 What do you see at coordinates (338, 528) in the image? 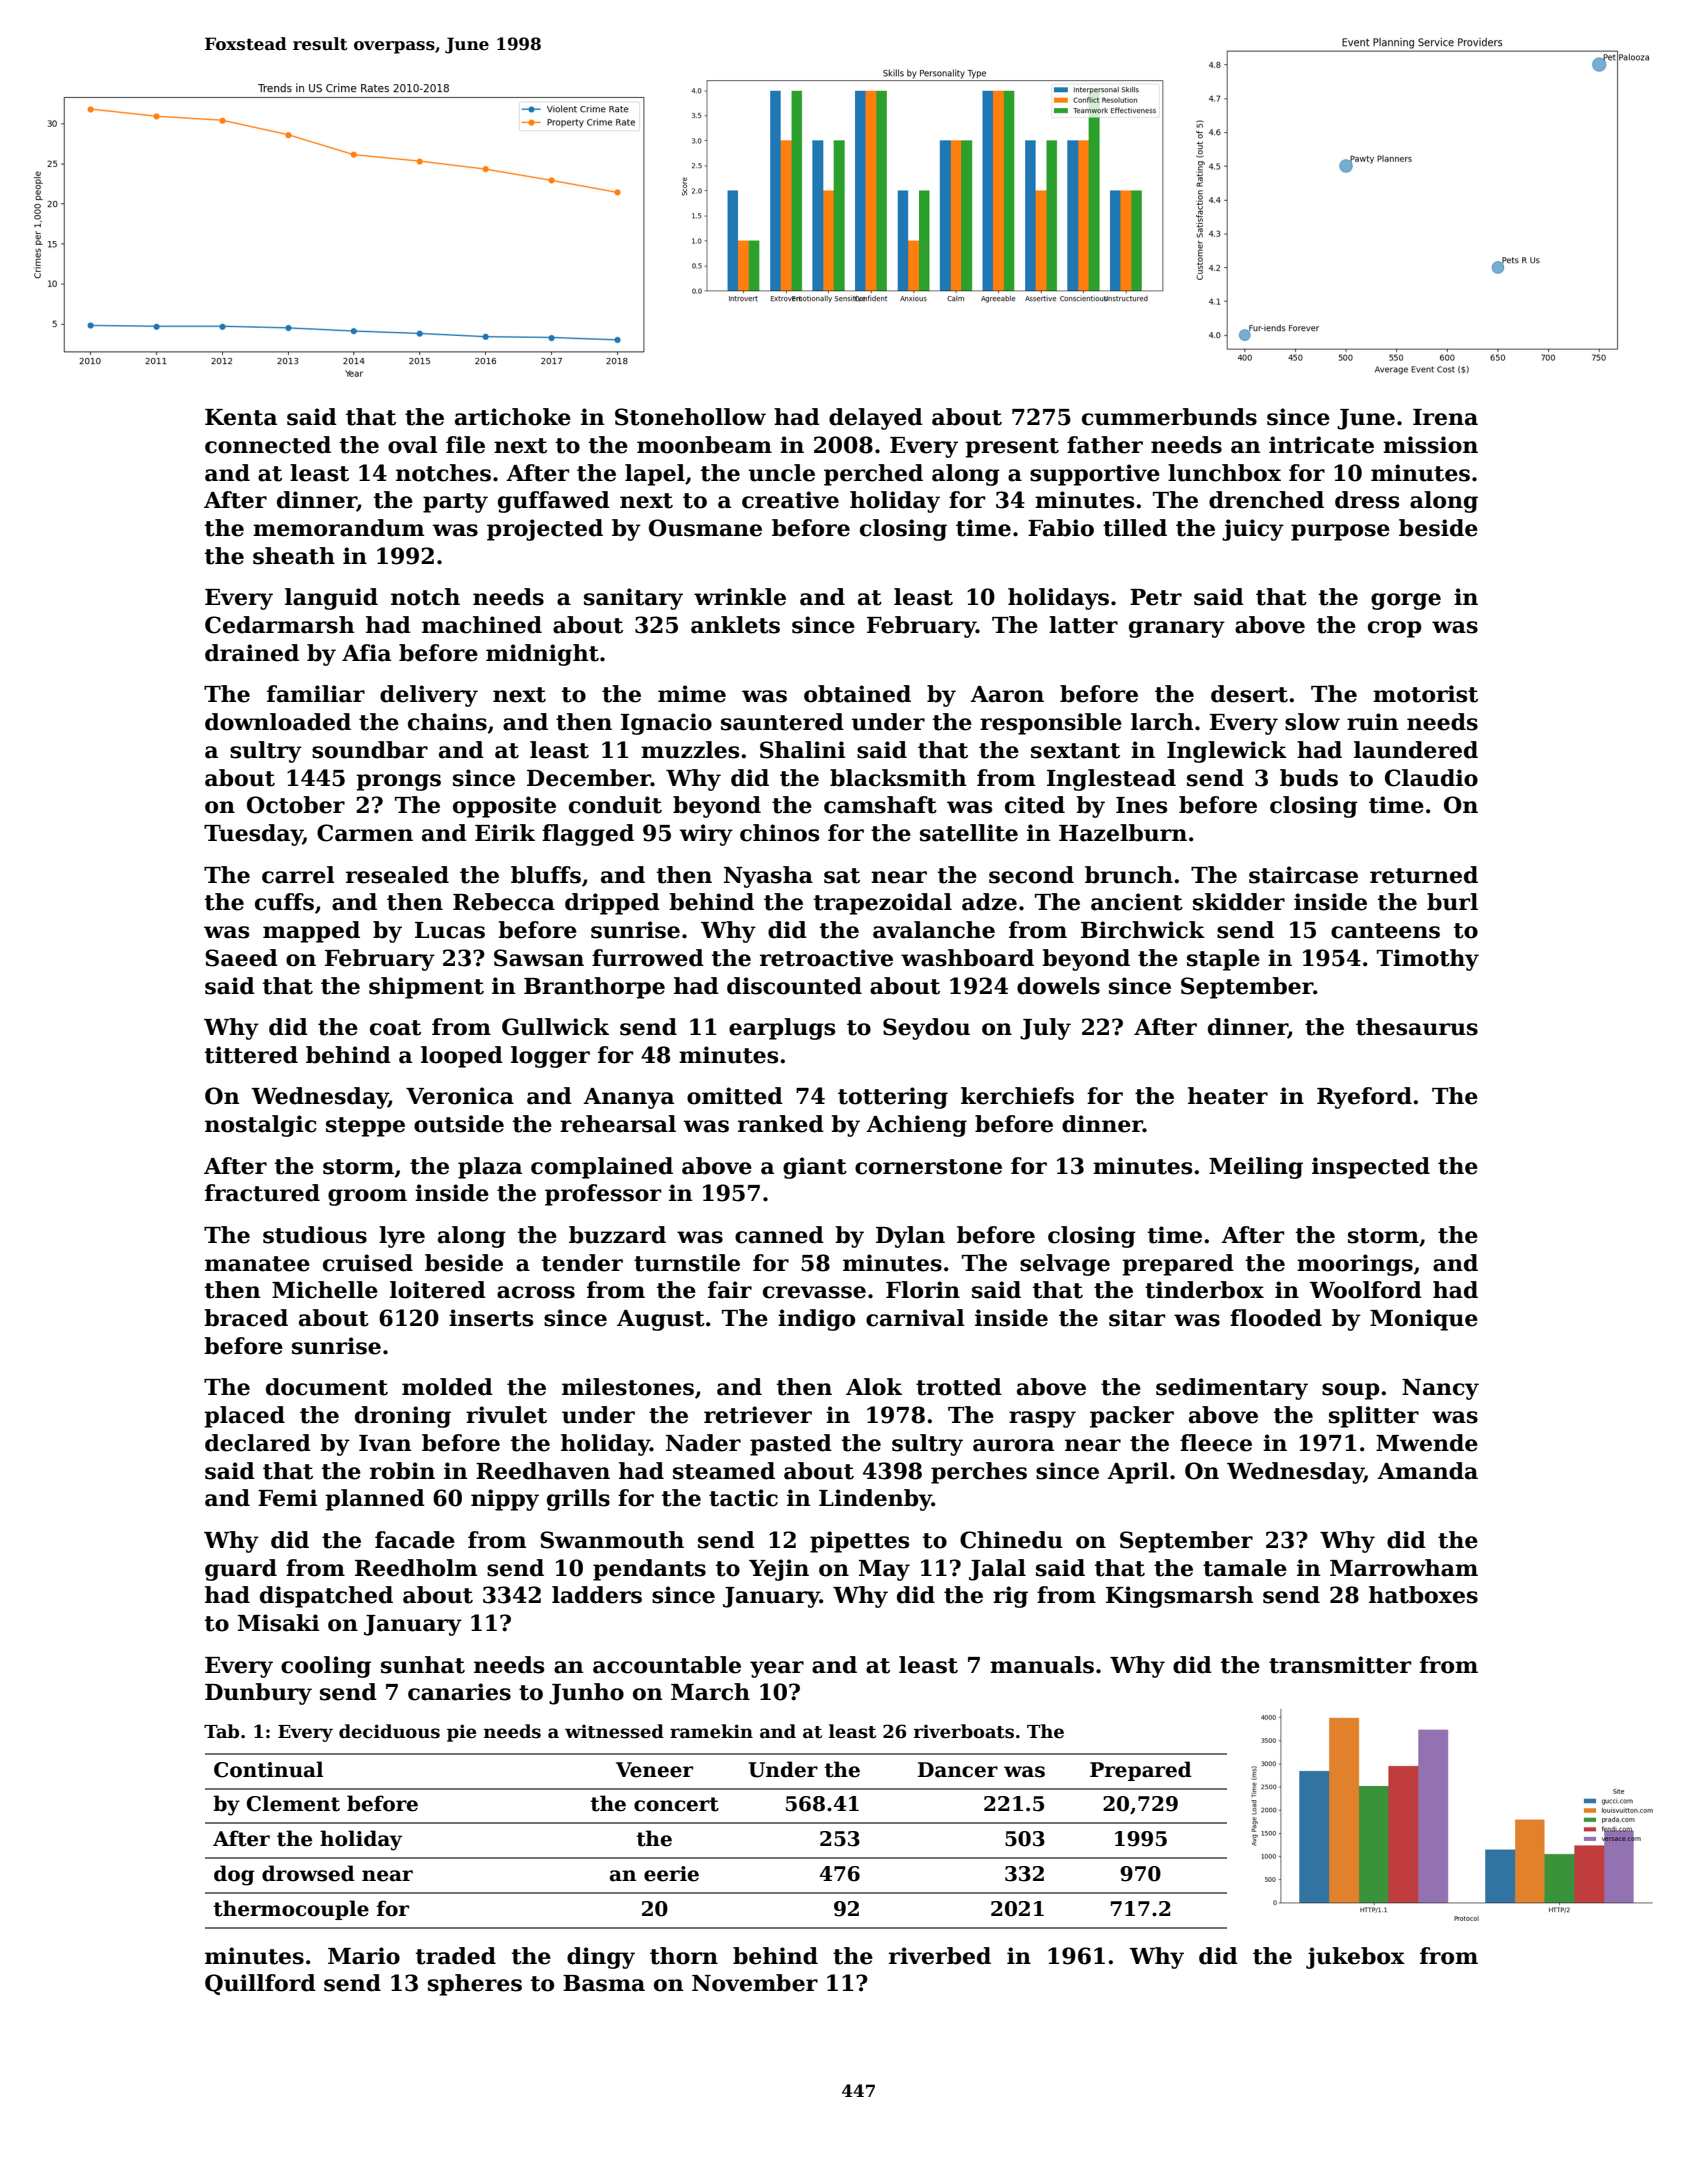
I see `memorandum` at bounding box center [338, 528].
